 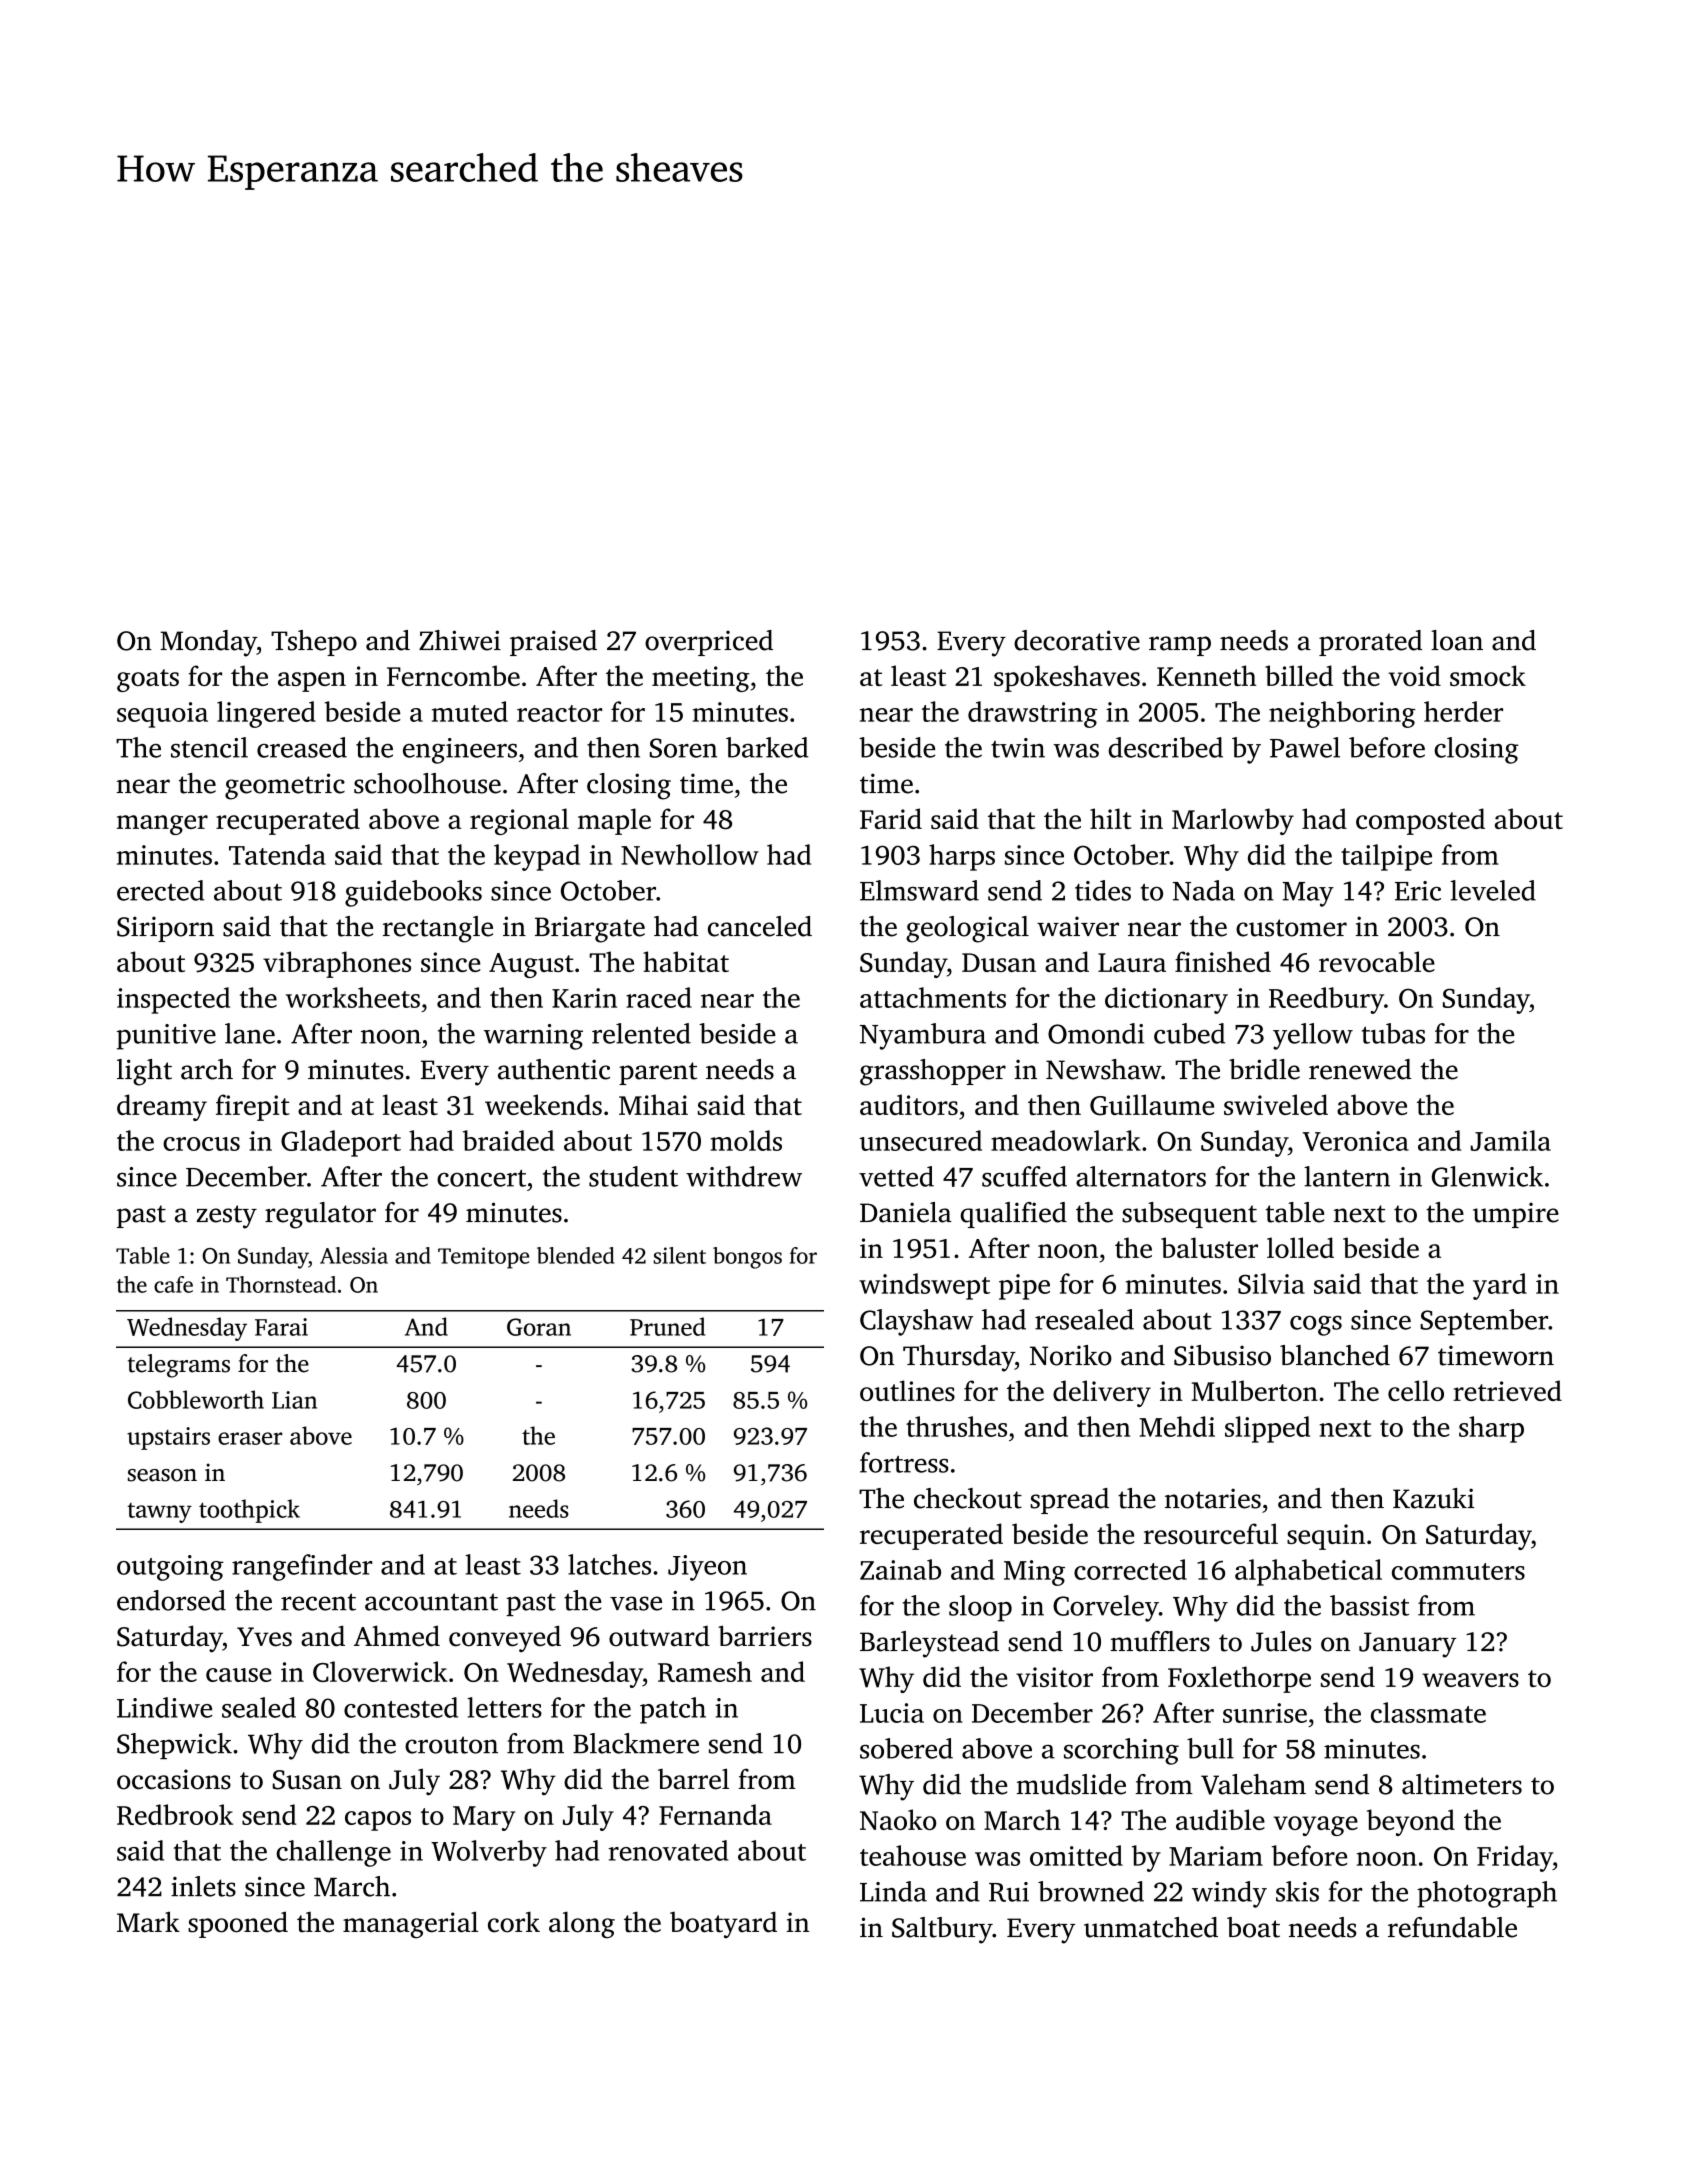 I want to click on contested, so click(x=401, y=1707).
